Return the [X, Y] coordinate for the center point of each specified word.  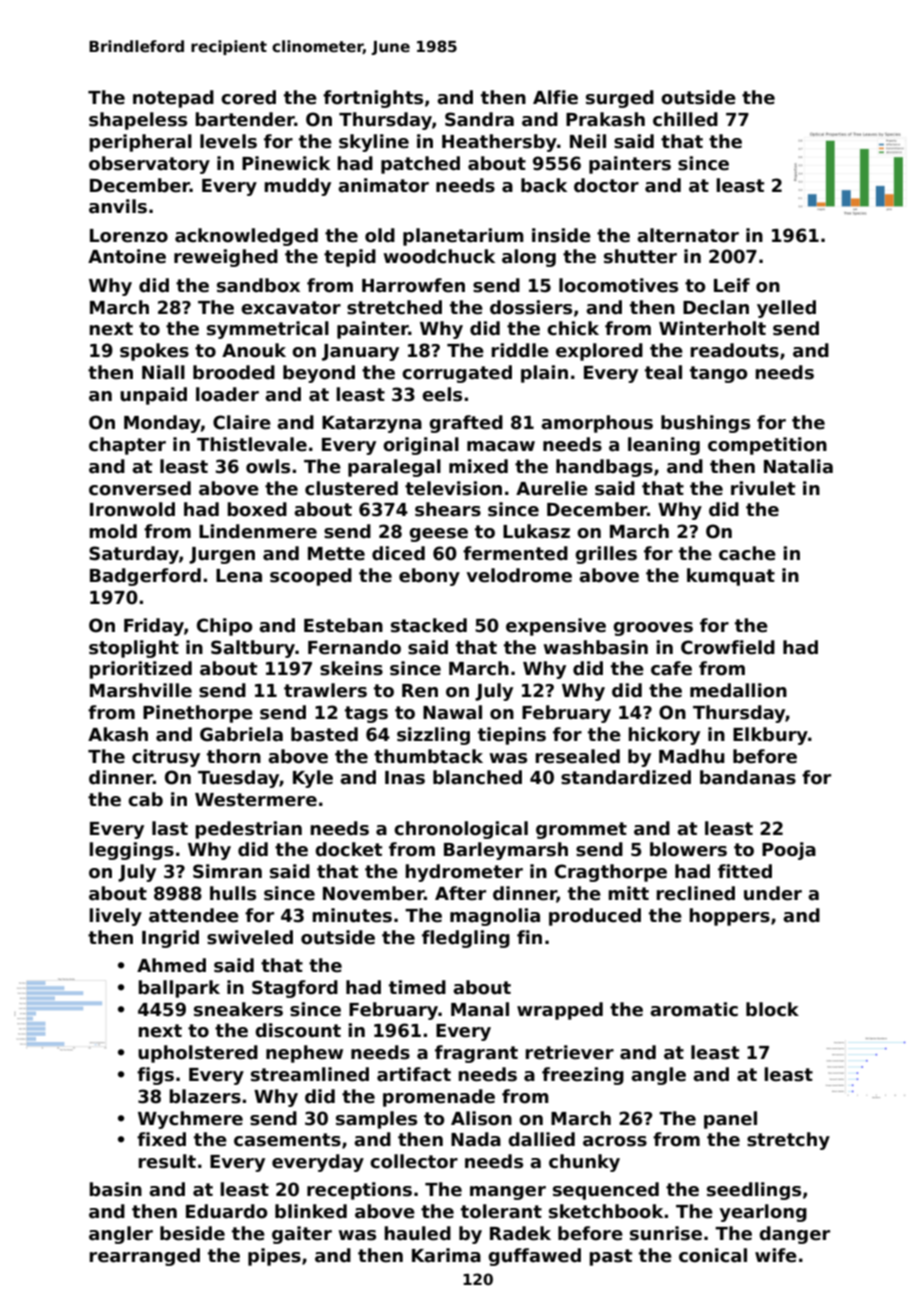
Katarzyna [372, 424]
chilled [685, 119]
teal [663, 372]
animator [383, 185]
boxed [257, 509]
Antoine [127, 256]
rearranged [144, 1257]
